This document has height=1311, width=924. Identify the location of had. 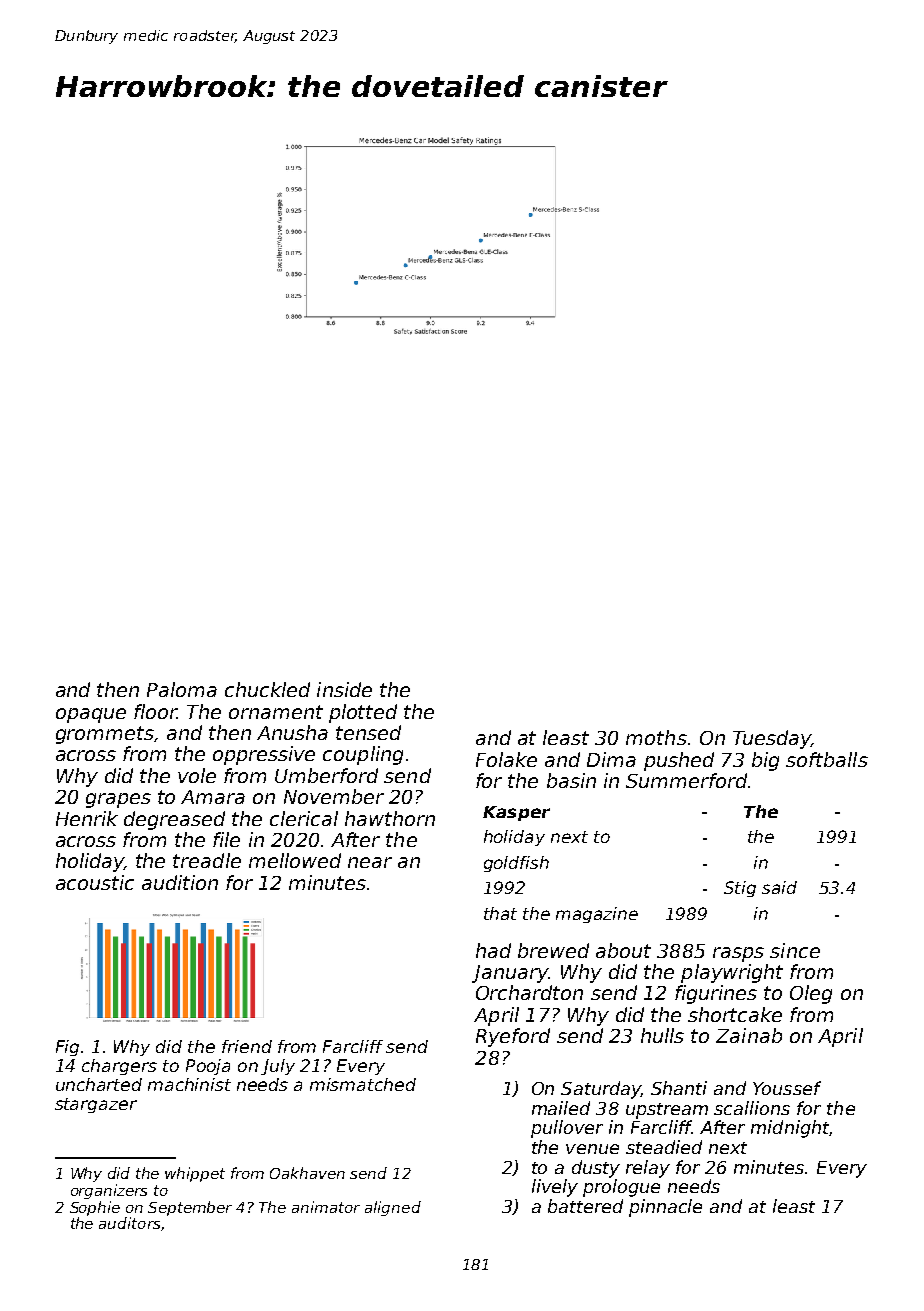
(493, 950).
